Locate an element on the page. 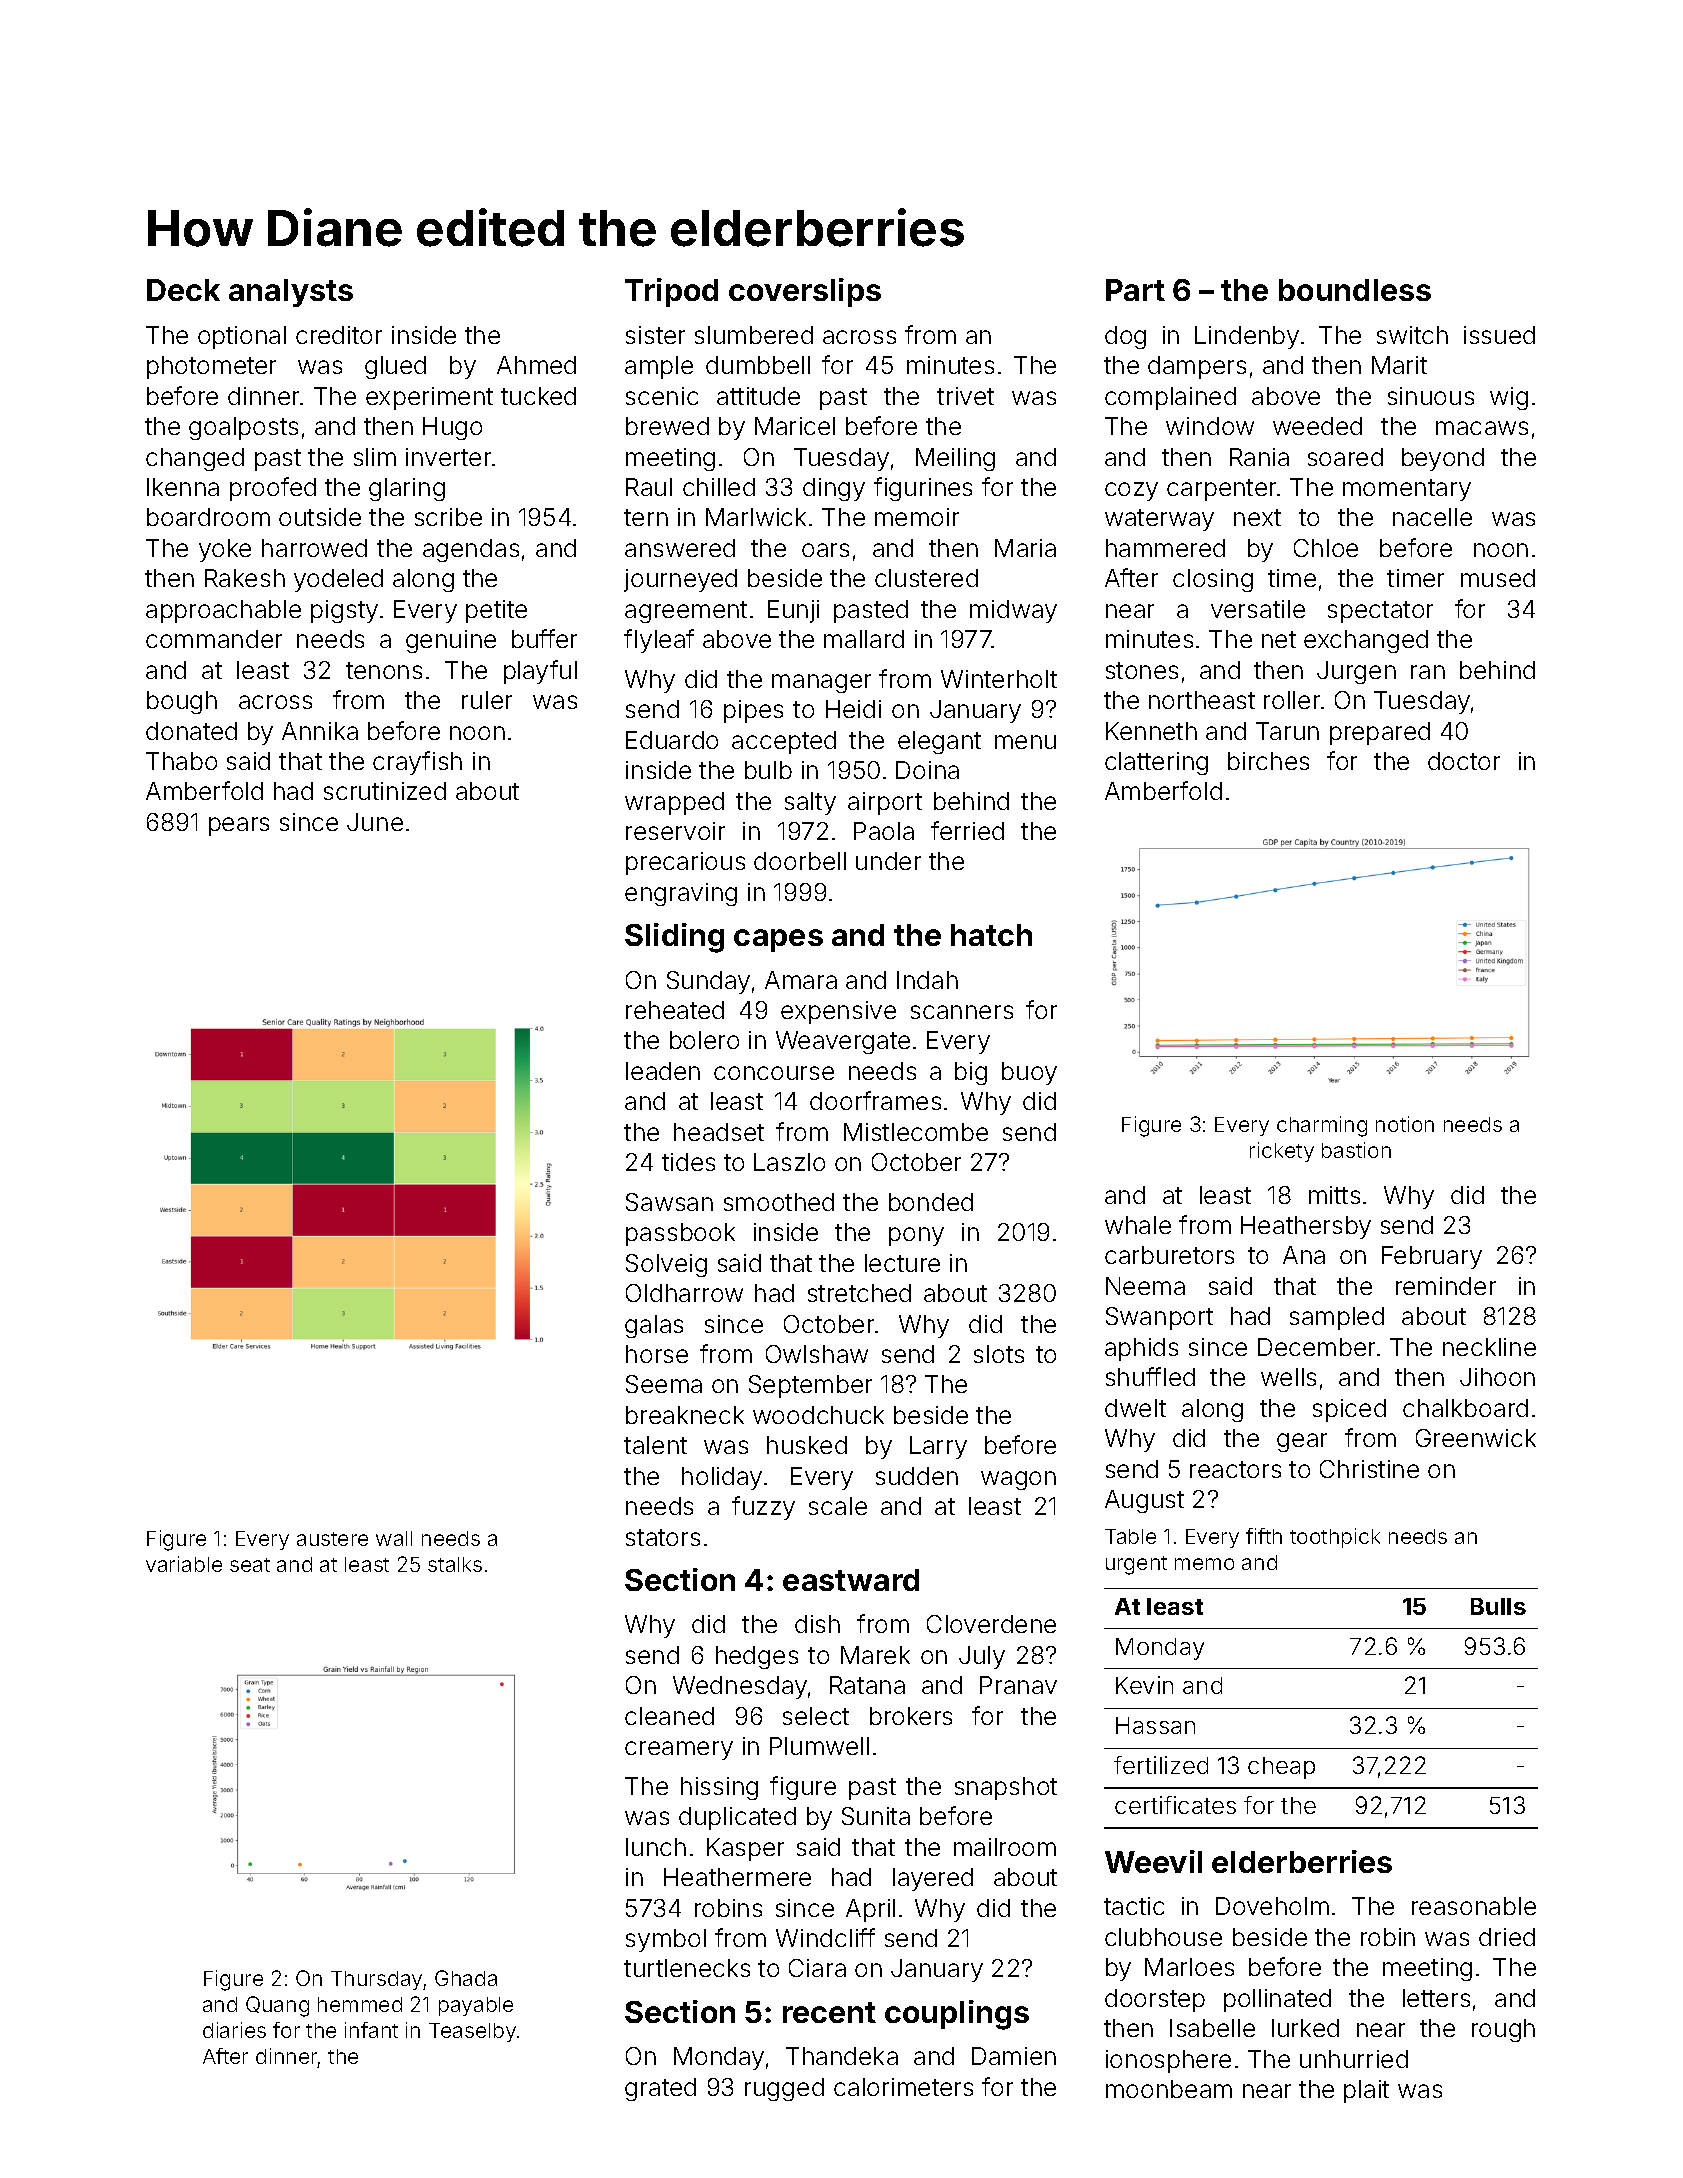  grated is located at coordinates (660, 2089).
